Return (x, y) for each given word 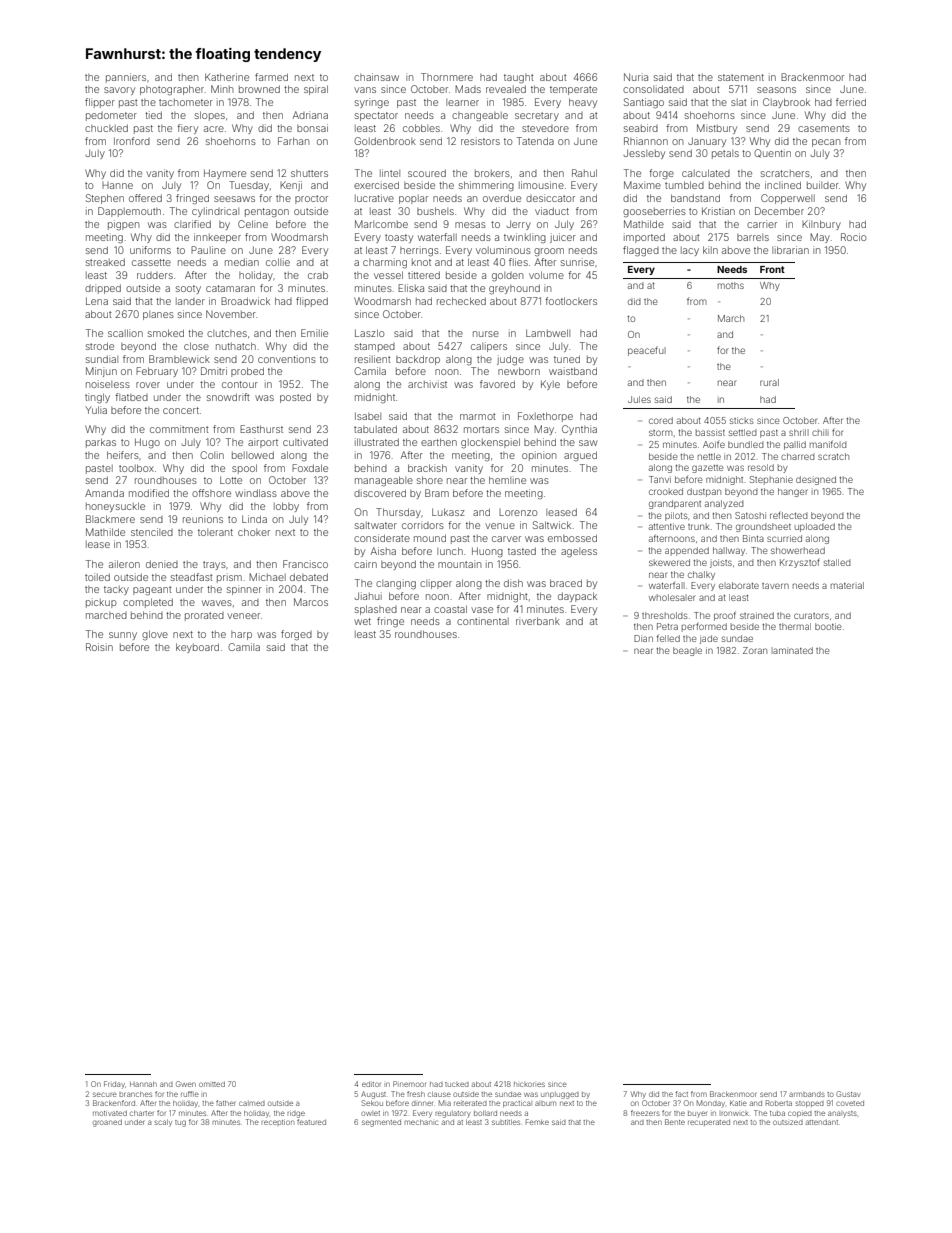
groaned (107, 1123)
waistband (573, 371)
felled (668, 638)
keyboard (197, 648)
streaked (105, 262)
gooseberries (654, 212)
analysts (842, 1114)
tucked (457, 1084)
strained (757, 615)
